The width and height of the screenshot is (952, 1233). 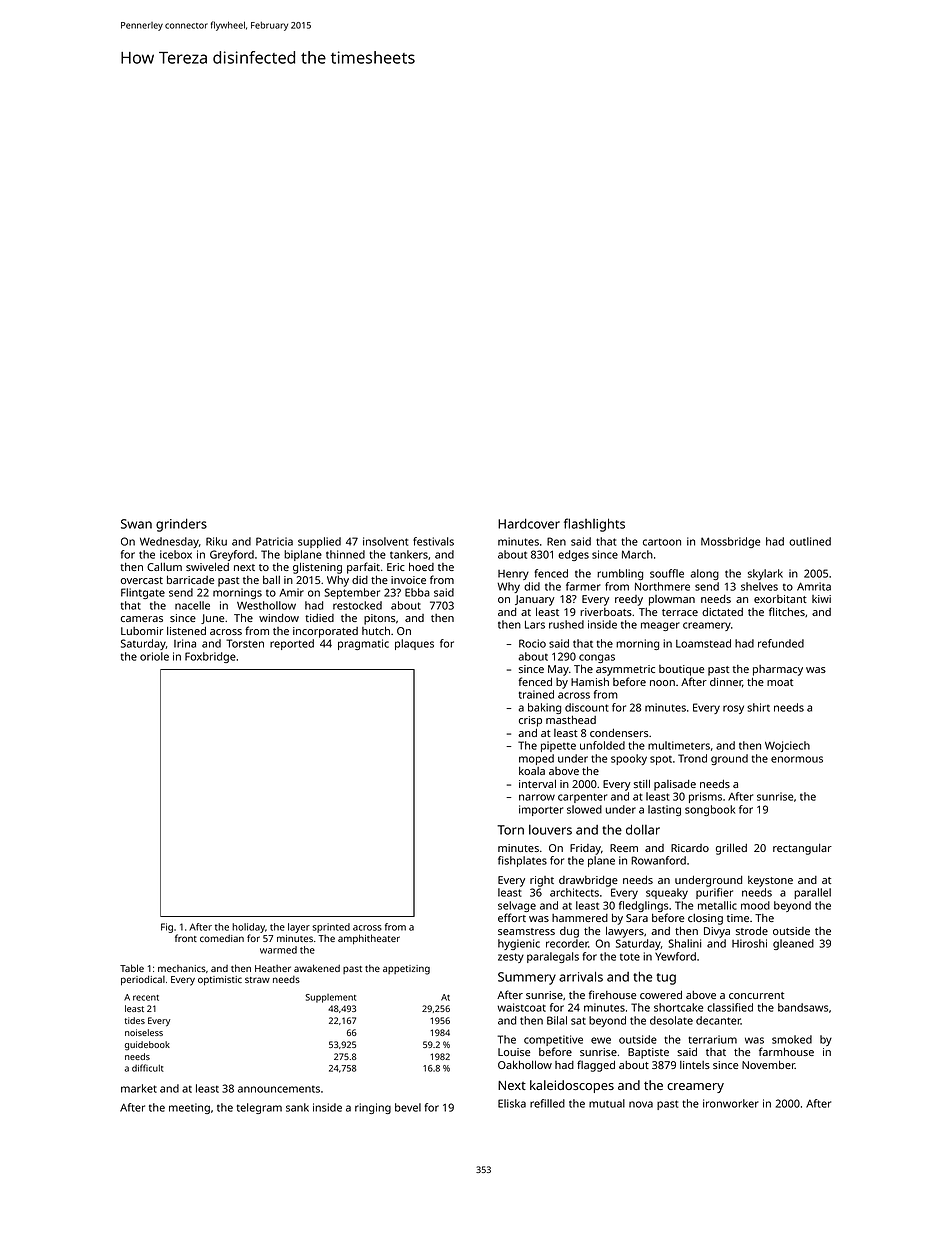 I want to click on sank, so click(x=297, y=1107).
